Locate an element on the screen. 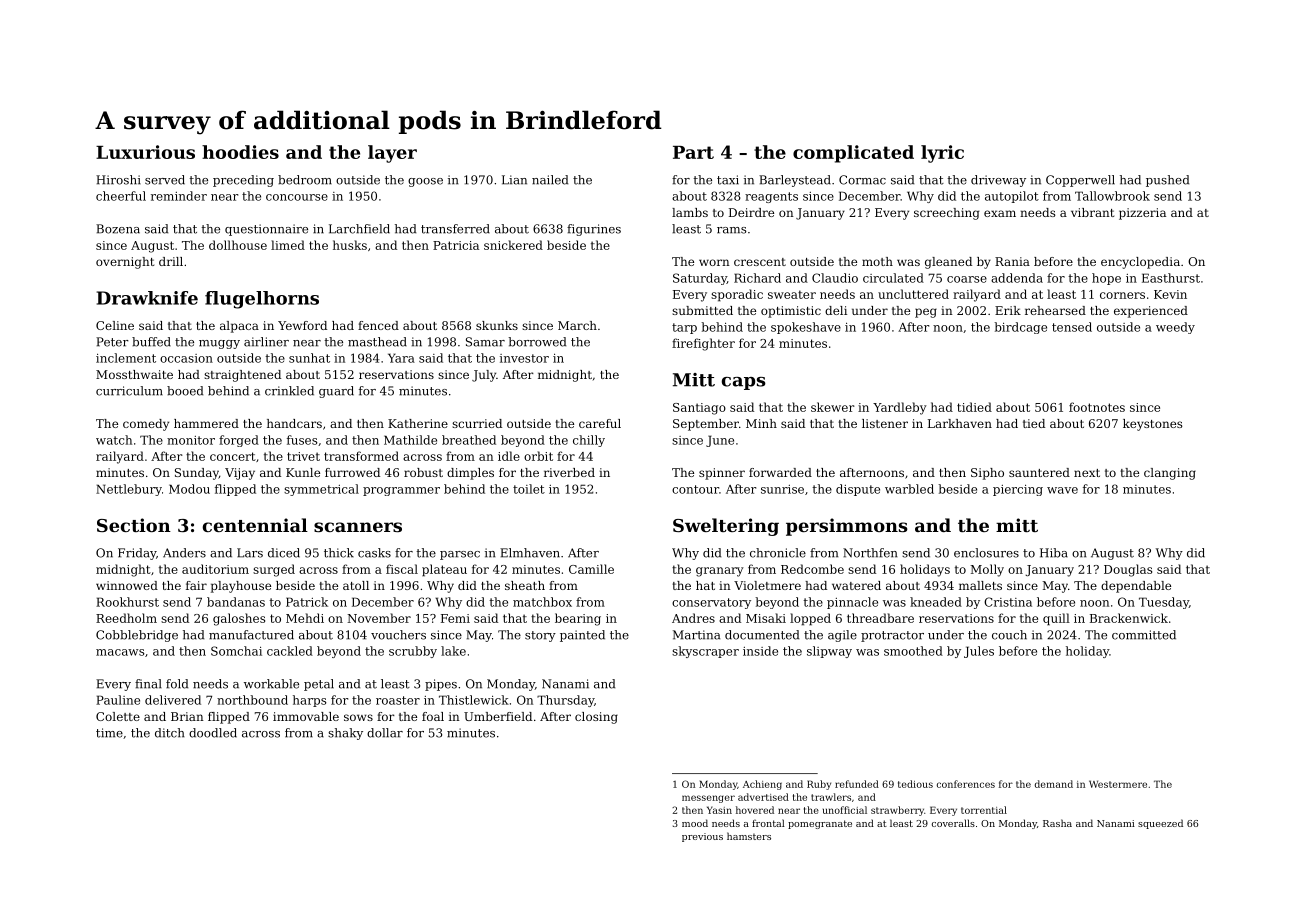 This screenshot has width=1308, height=924. doodled is located at coordinates (213, 733).
